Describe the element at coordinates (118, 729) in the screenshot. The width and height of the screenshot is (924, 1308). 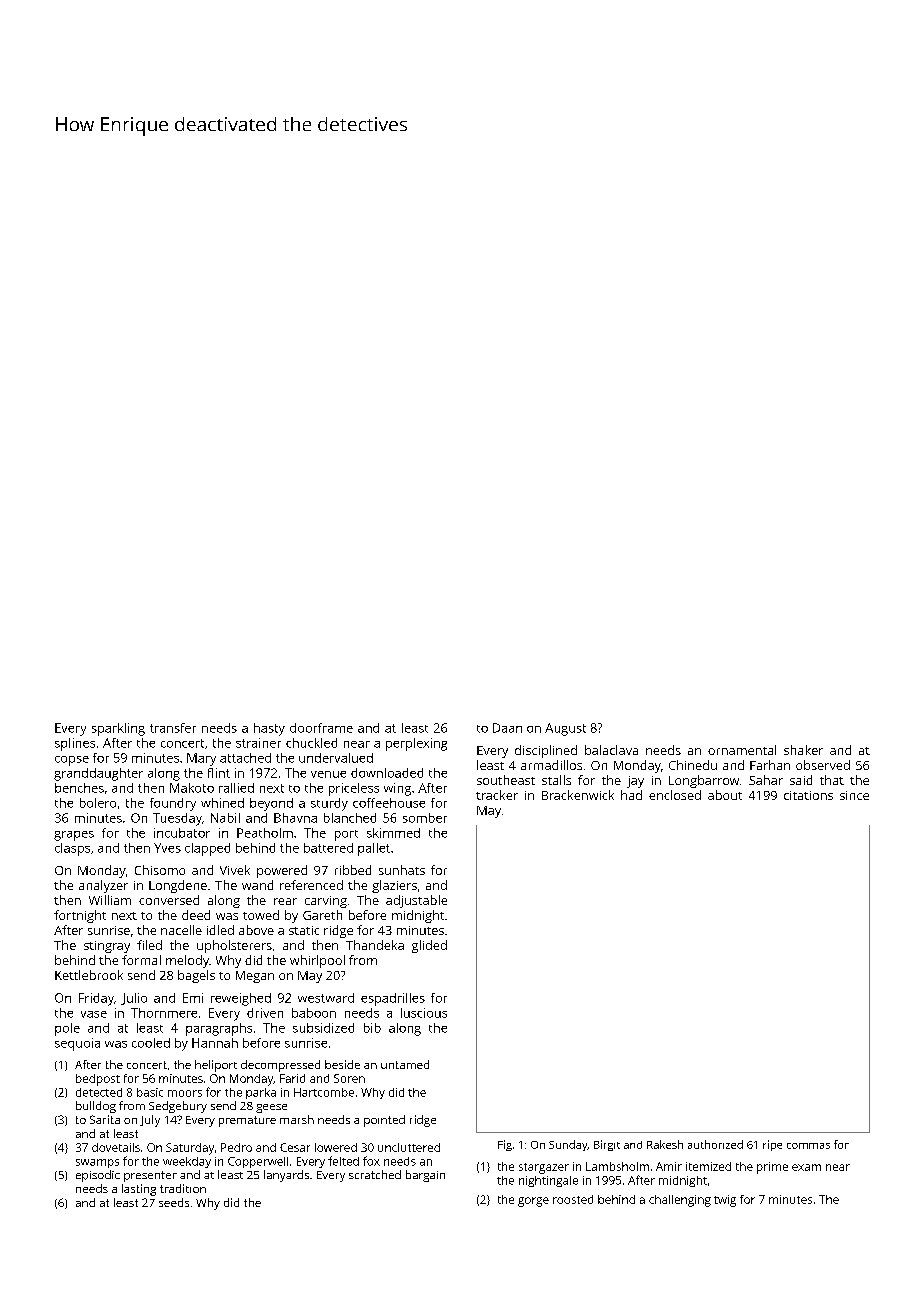
I see `sparkling` at that location.
